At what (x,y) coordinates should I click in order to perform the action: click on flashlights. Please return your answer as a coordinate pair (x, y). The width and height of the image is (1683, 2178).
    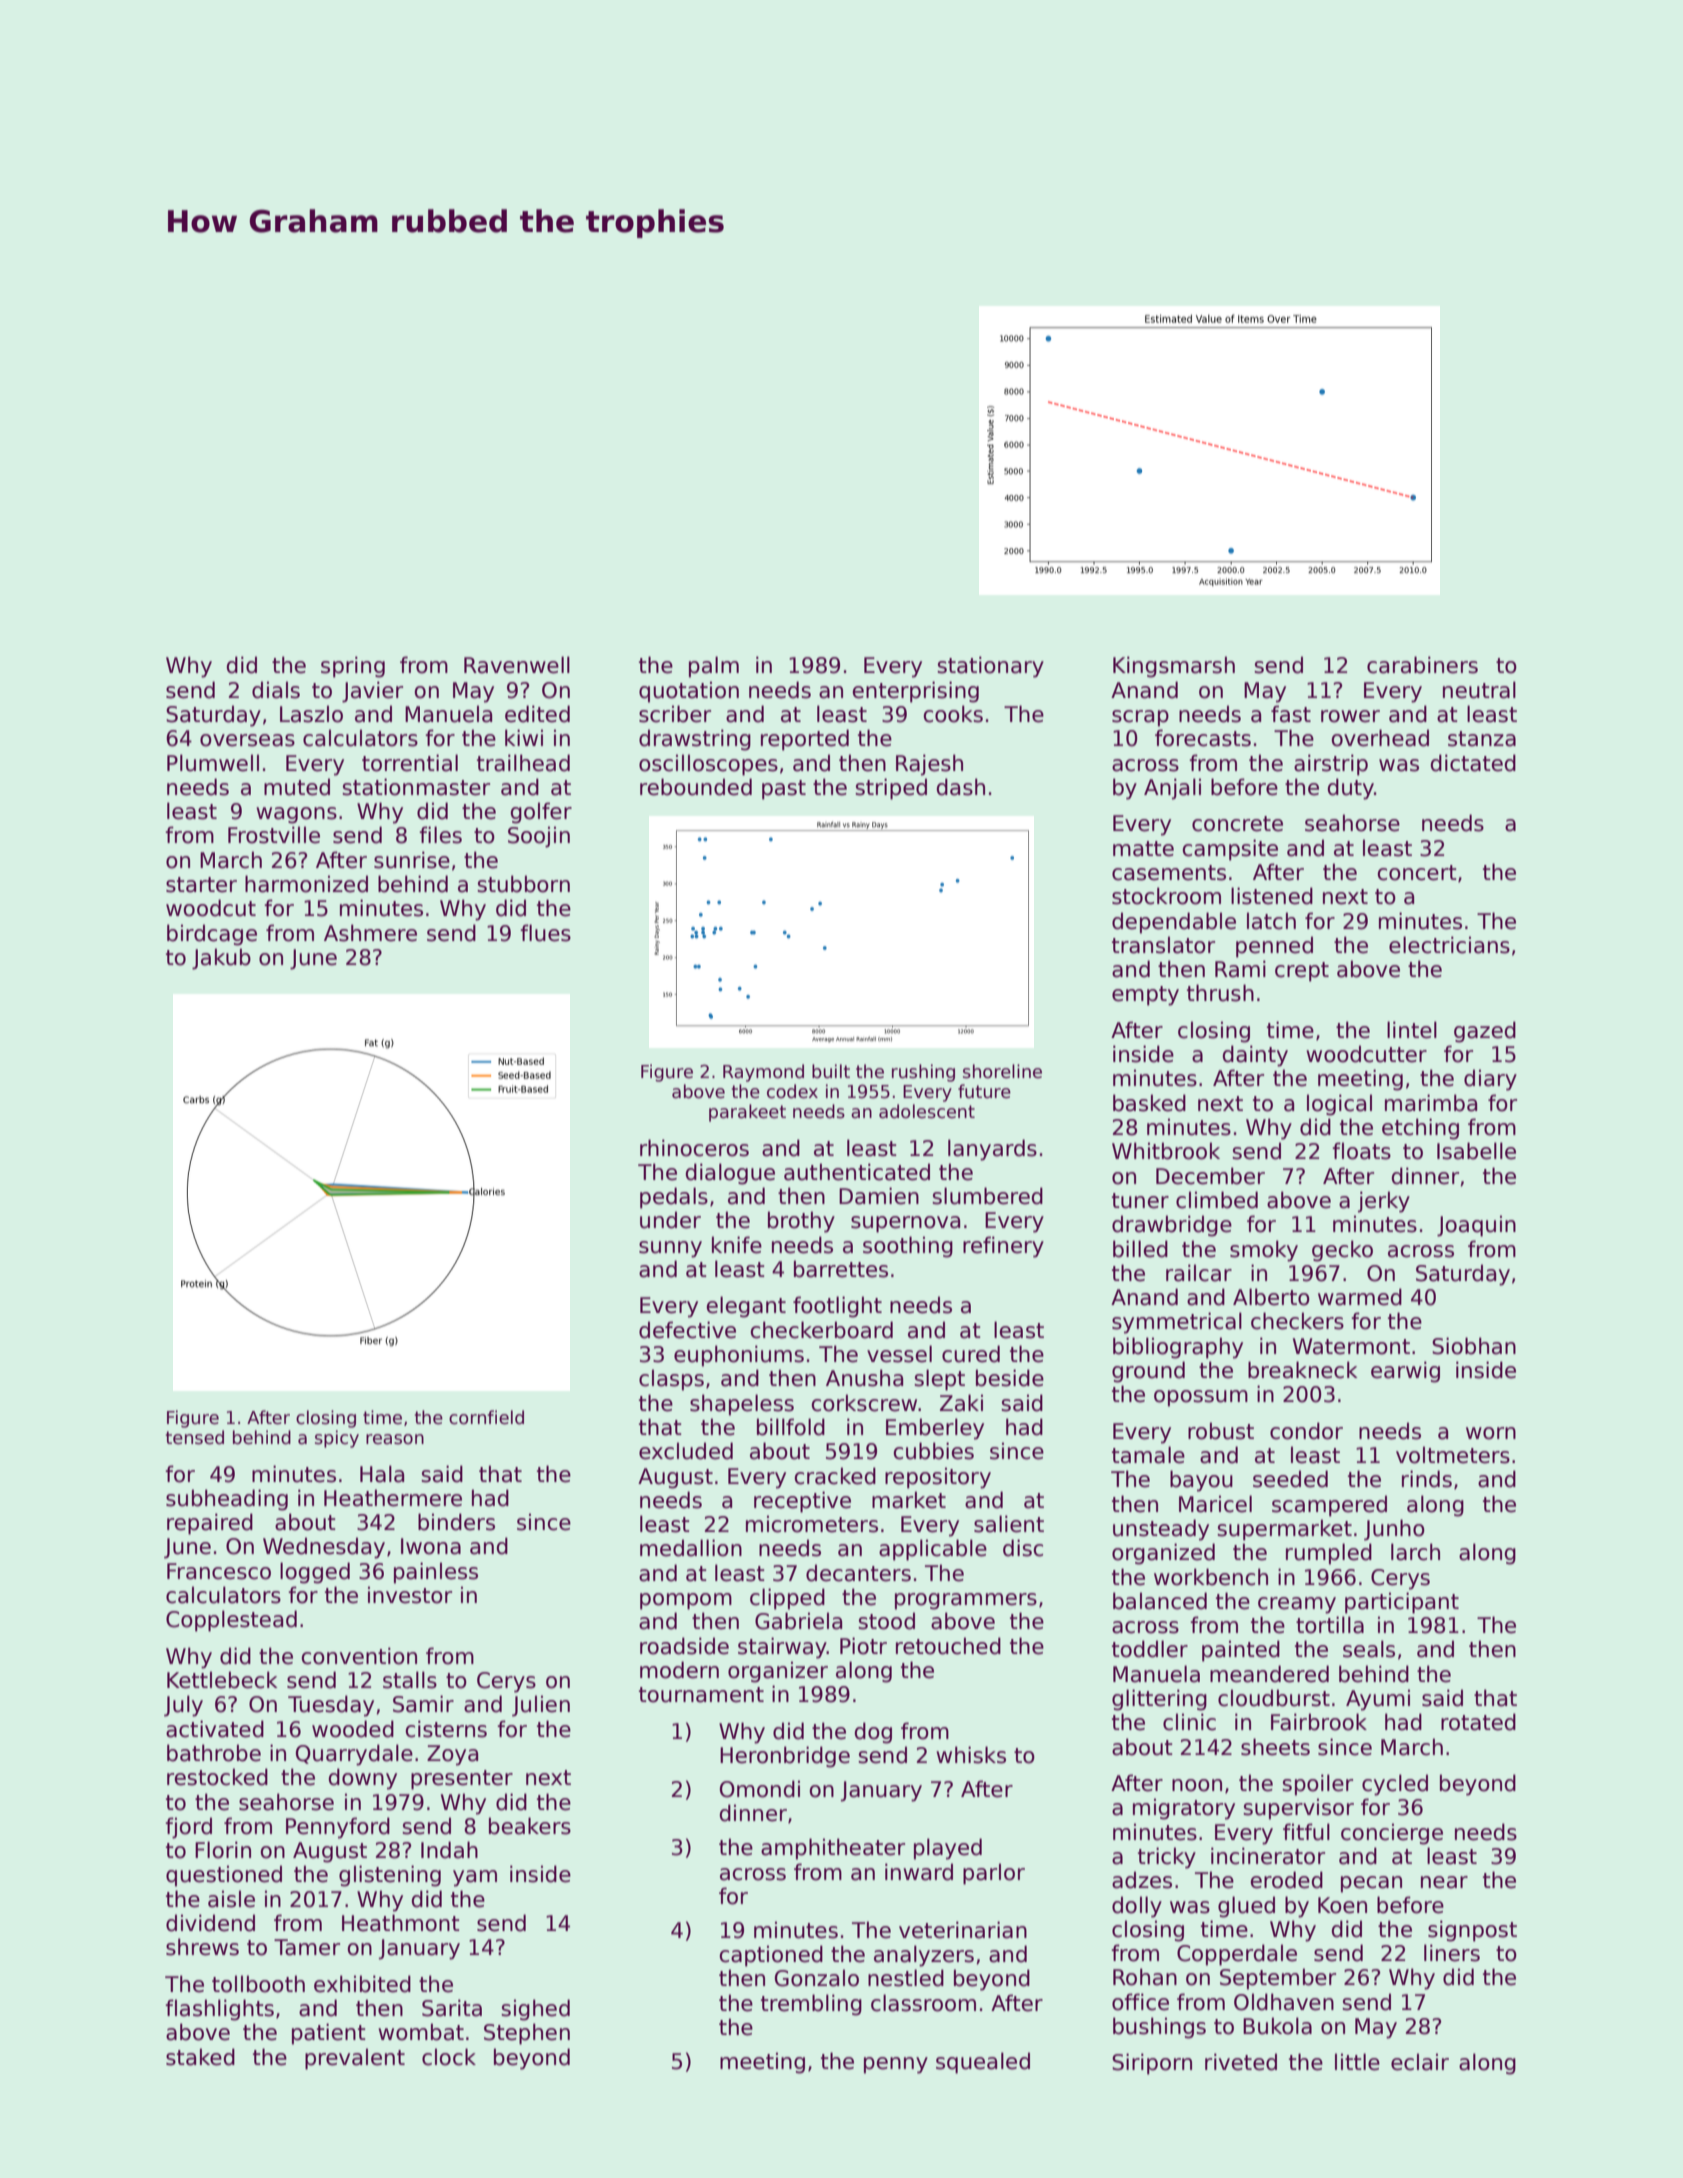
    Looking at the image, I should click on (219, 2010).
